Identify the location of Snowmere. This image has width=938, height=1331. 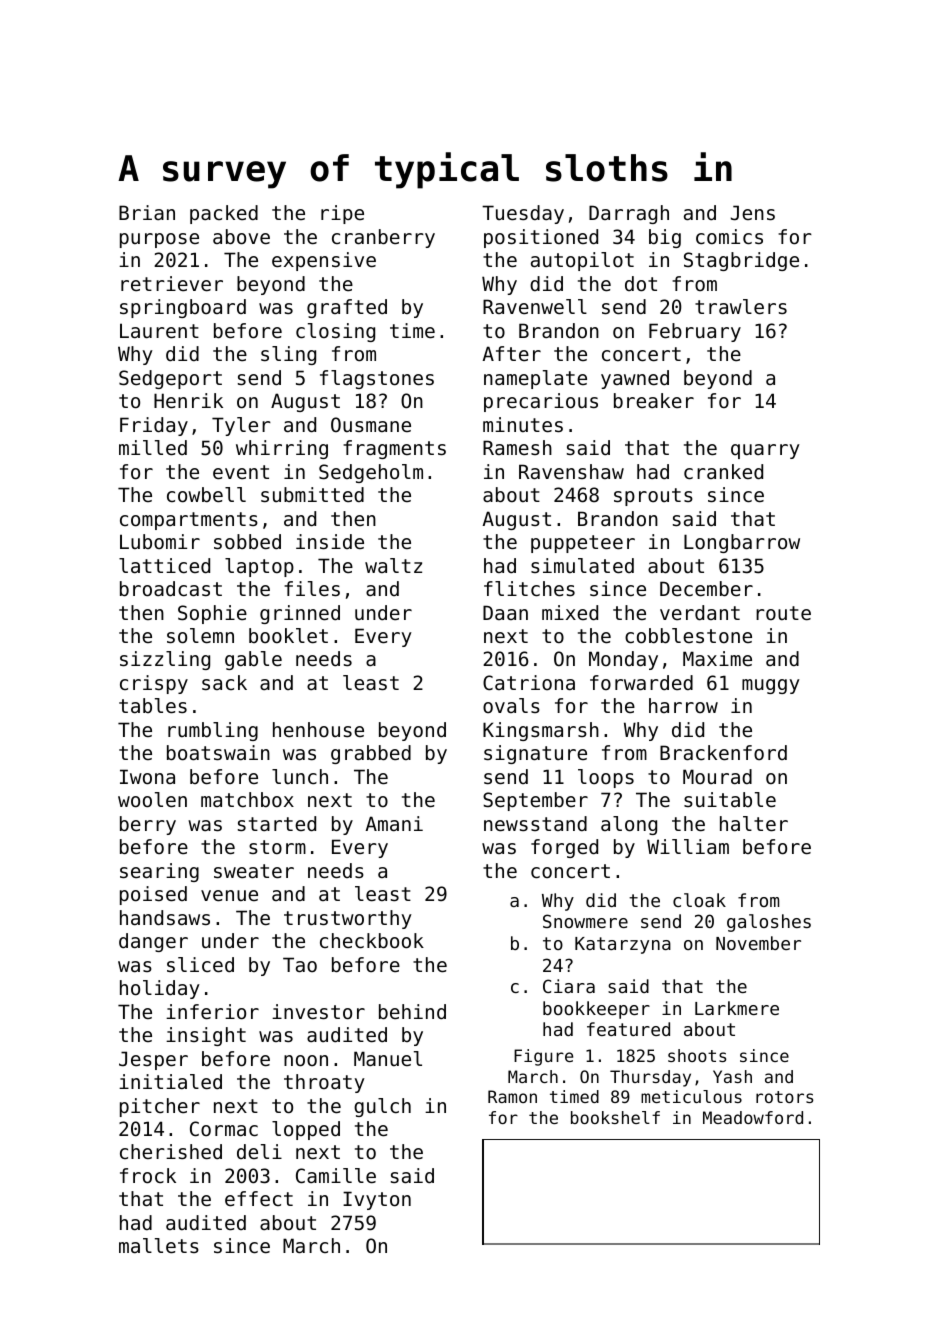
(585, 921).
